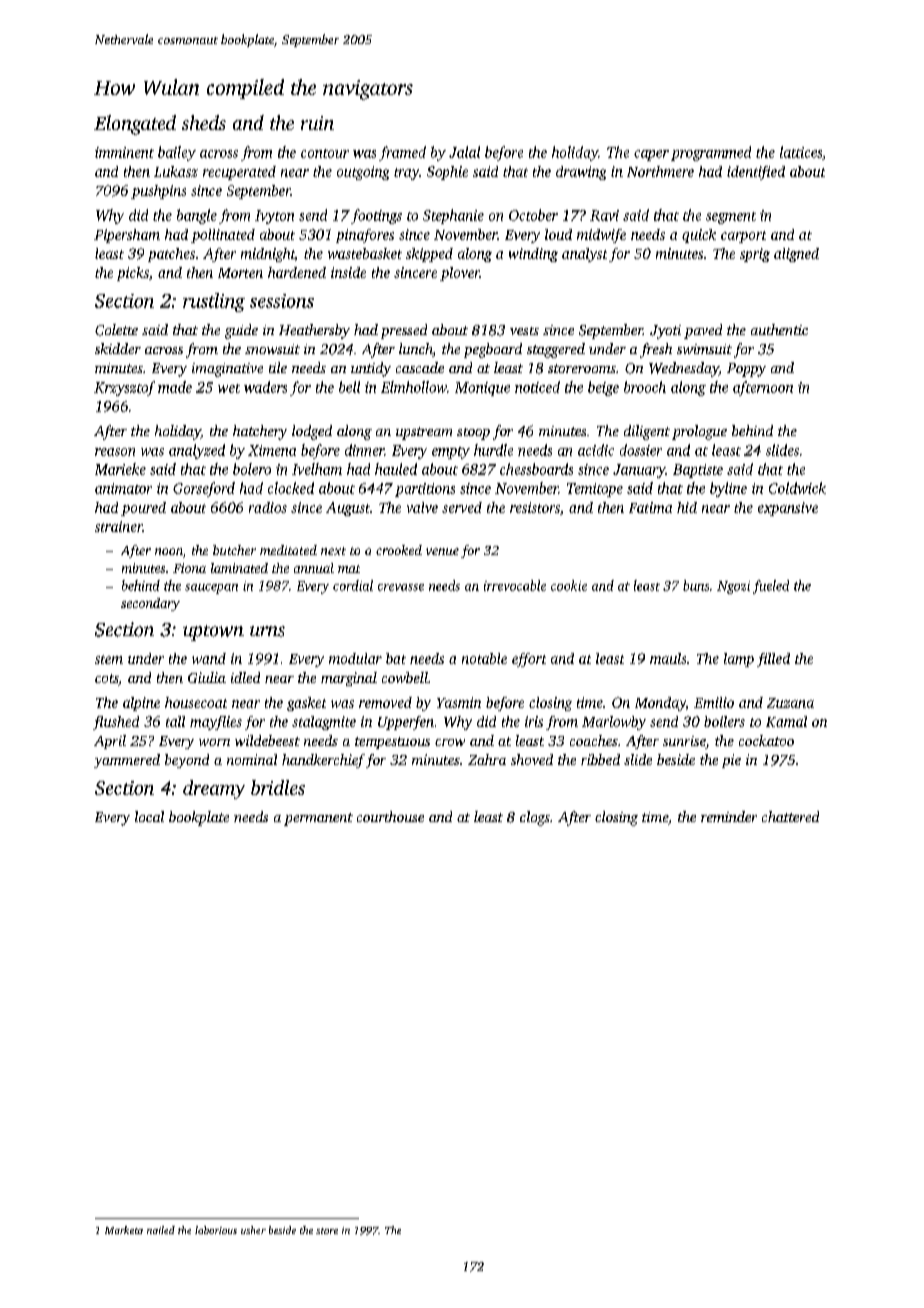 The image size is (924, 1308). What do you see at coordinates (124, 1230) in the image?
I see `Marketa` at bounding box center [124, 1230].
